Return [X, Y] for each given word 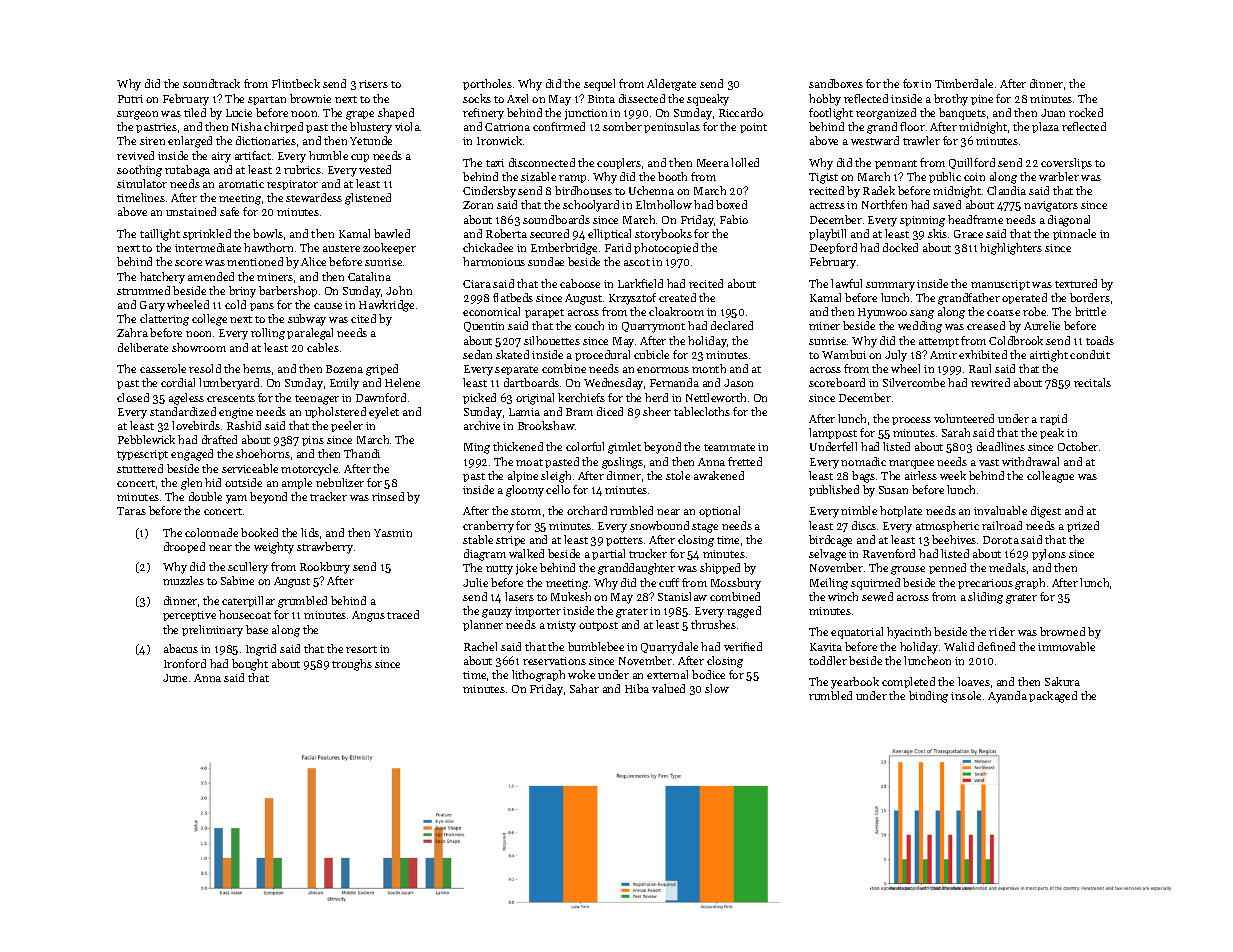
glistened [368, 199]
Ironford [185, 663]
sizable [538, 176]
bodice [708, 674]
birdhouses [583, 190]
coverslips [1066, 163]
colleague [1050, 477]
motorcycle [309, 470]
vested [375, 169]
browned [1062, 631]
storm [526, 511]
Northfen [884, 204]
